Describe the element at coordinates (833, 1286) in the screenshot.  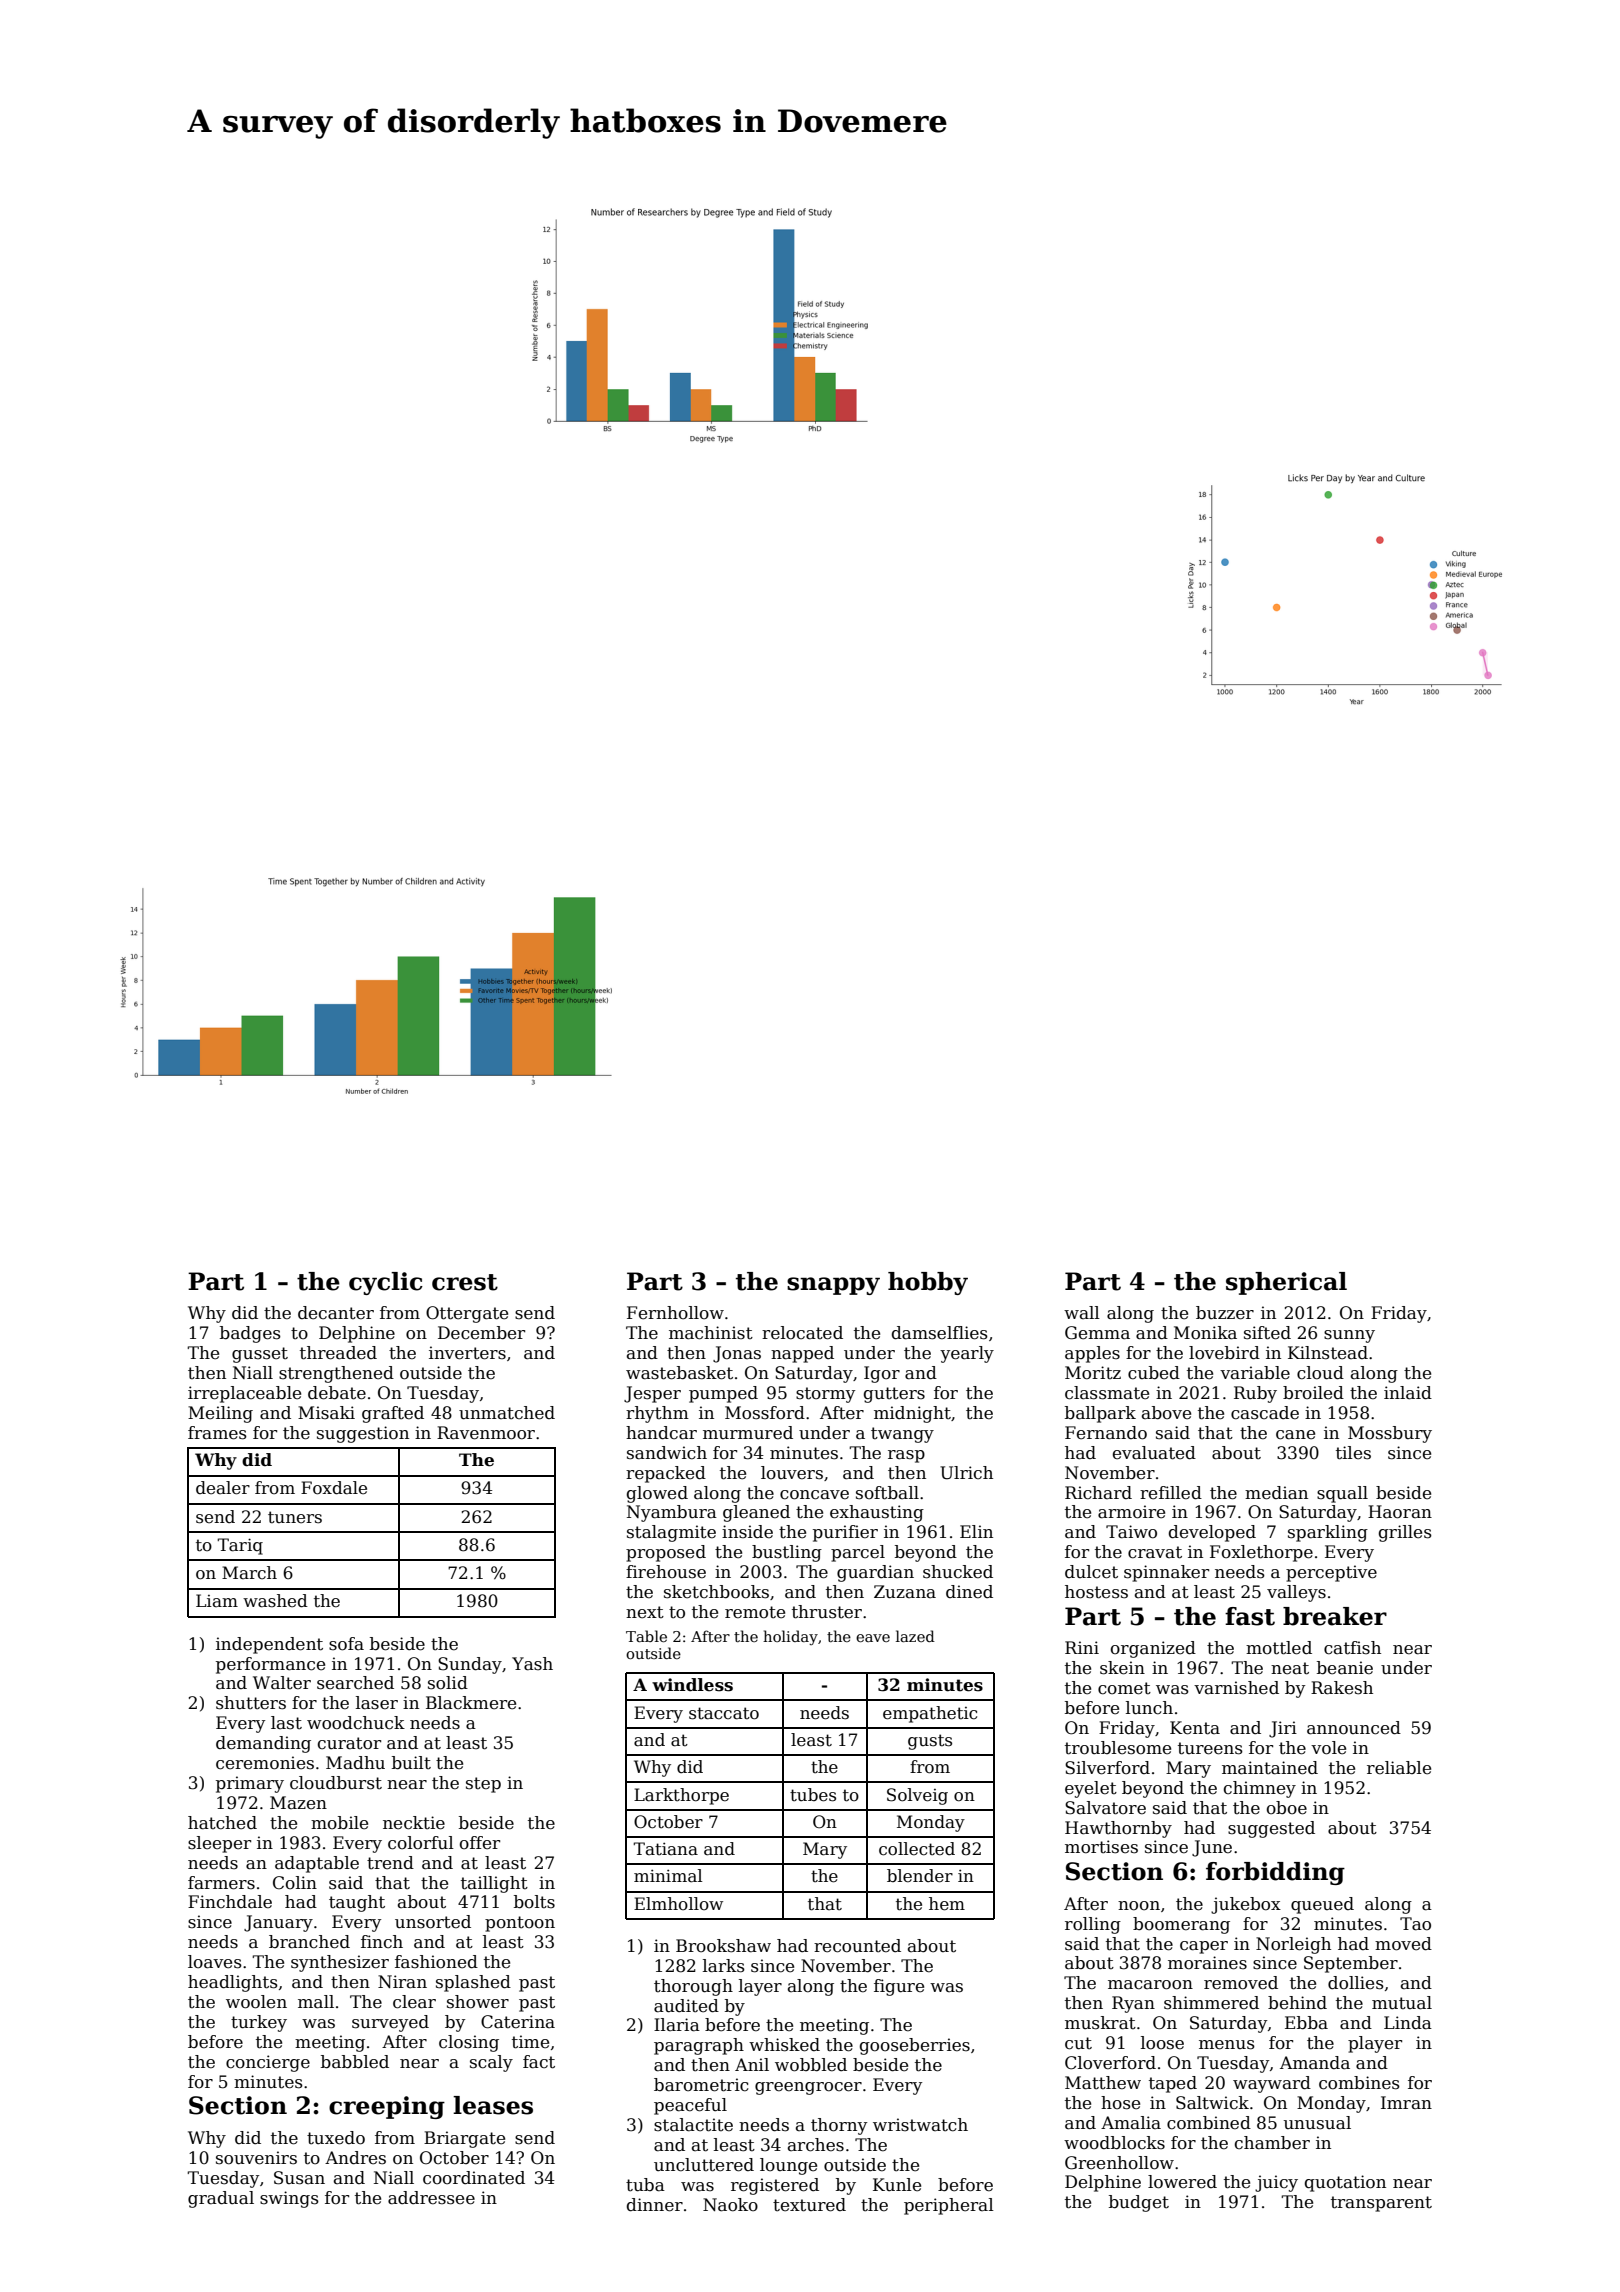
I see `snappy` at that location.
